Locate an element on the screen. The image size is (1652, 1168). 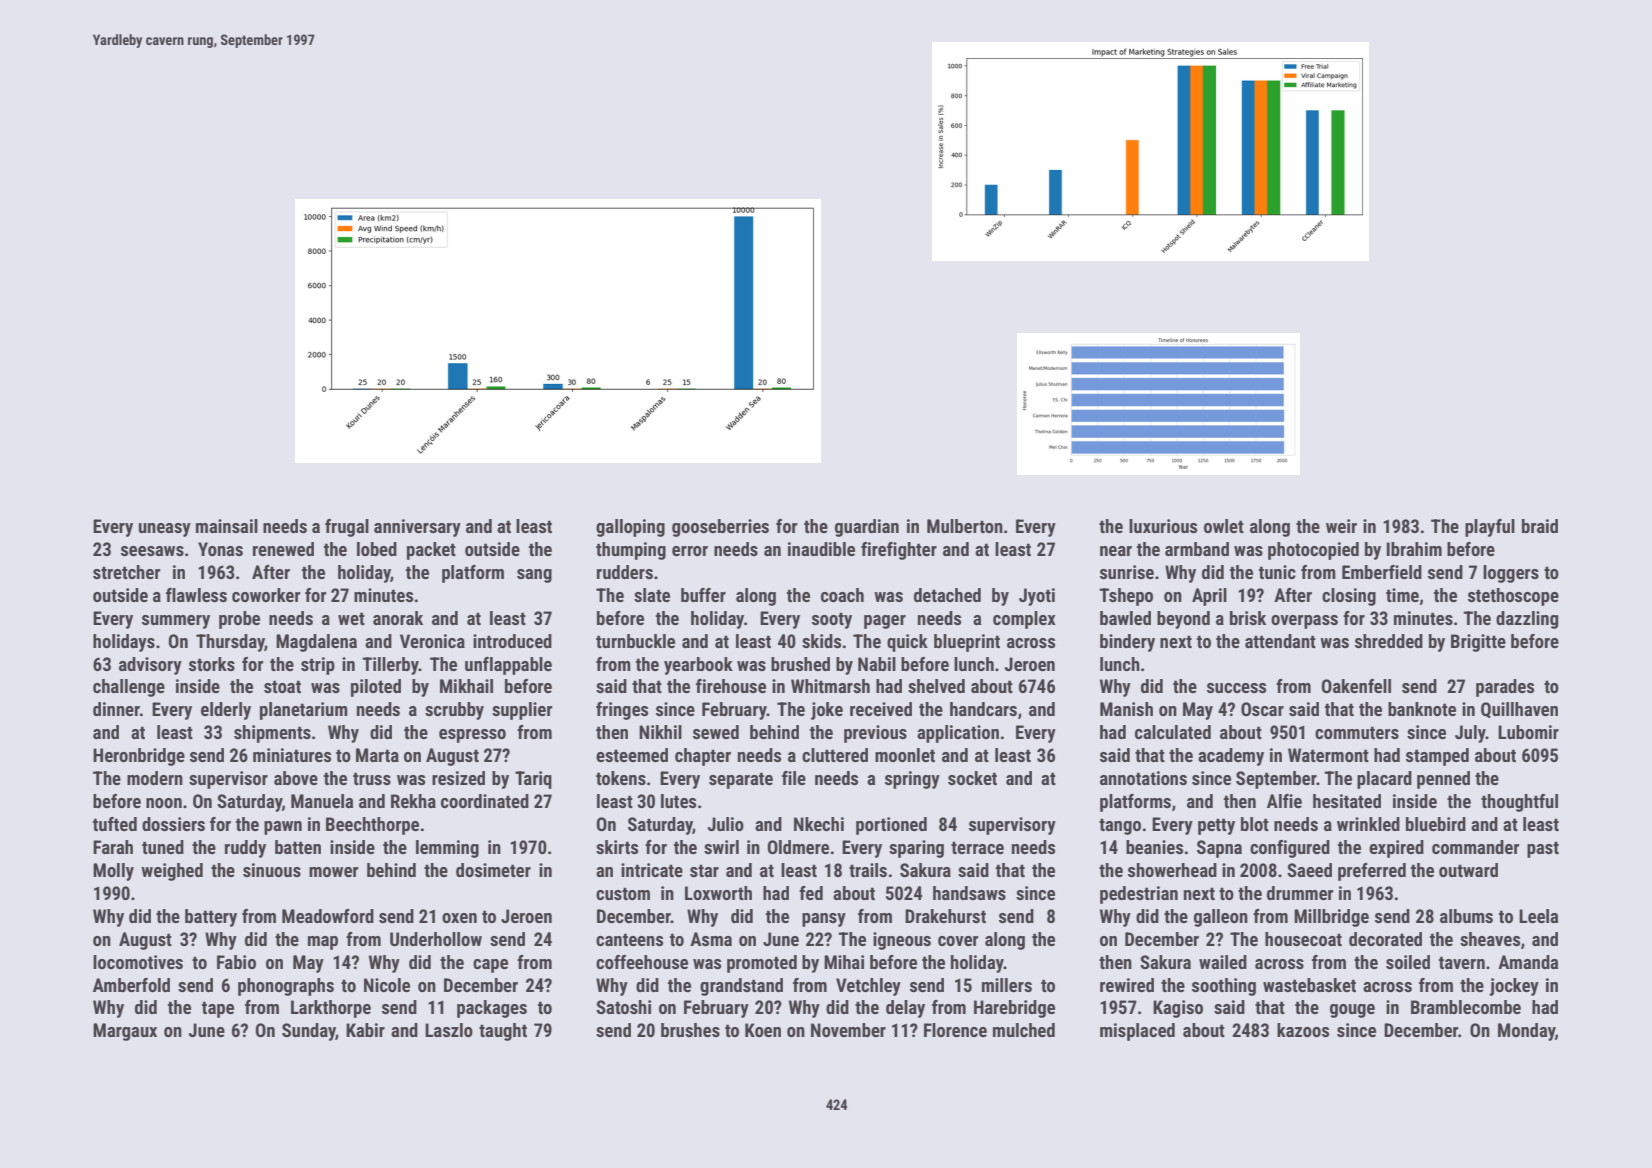
buffer is located at coordinates (703, 595).
